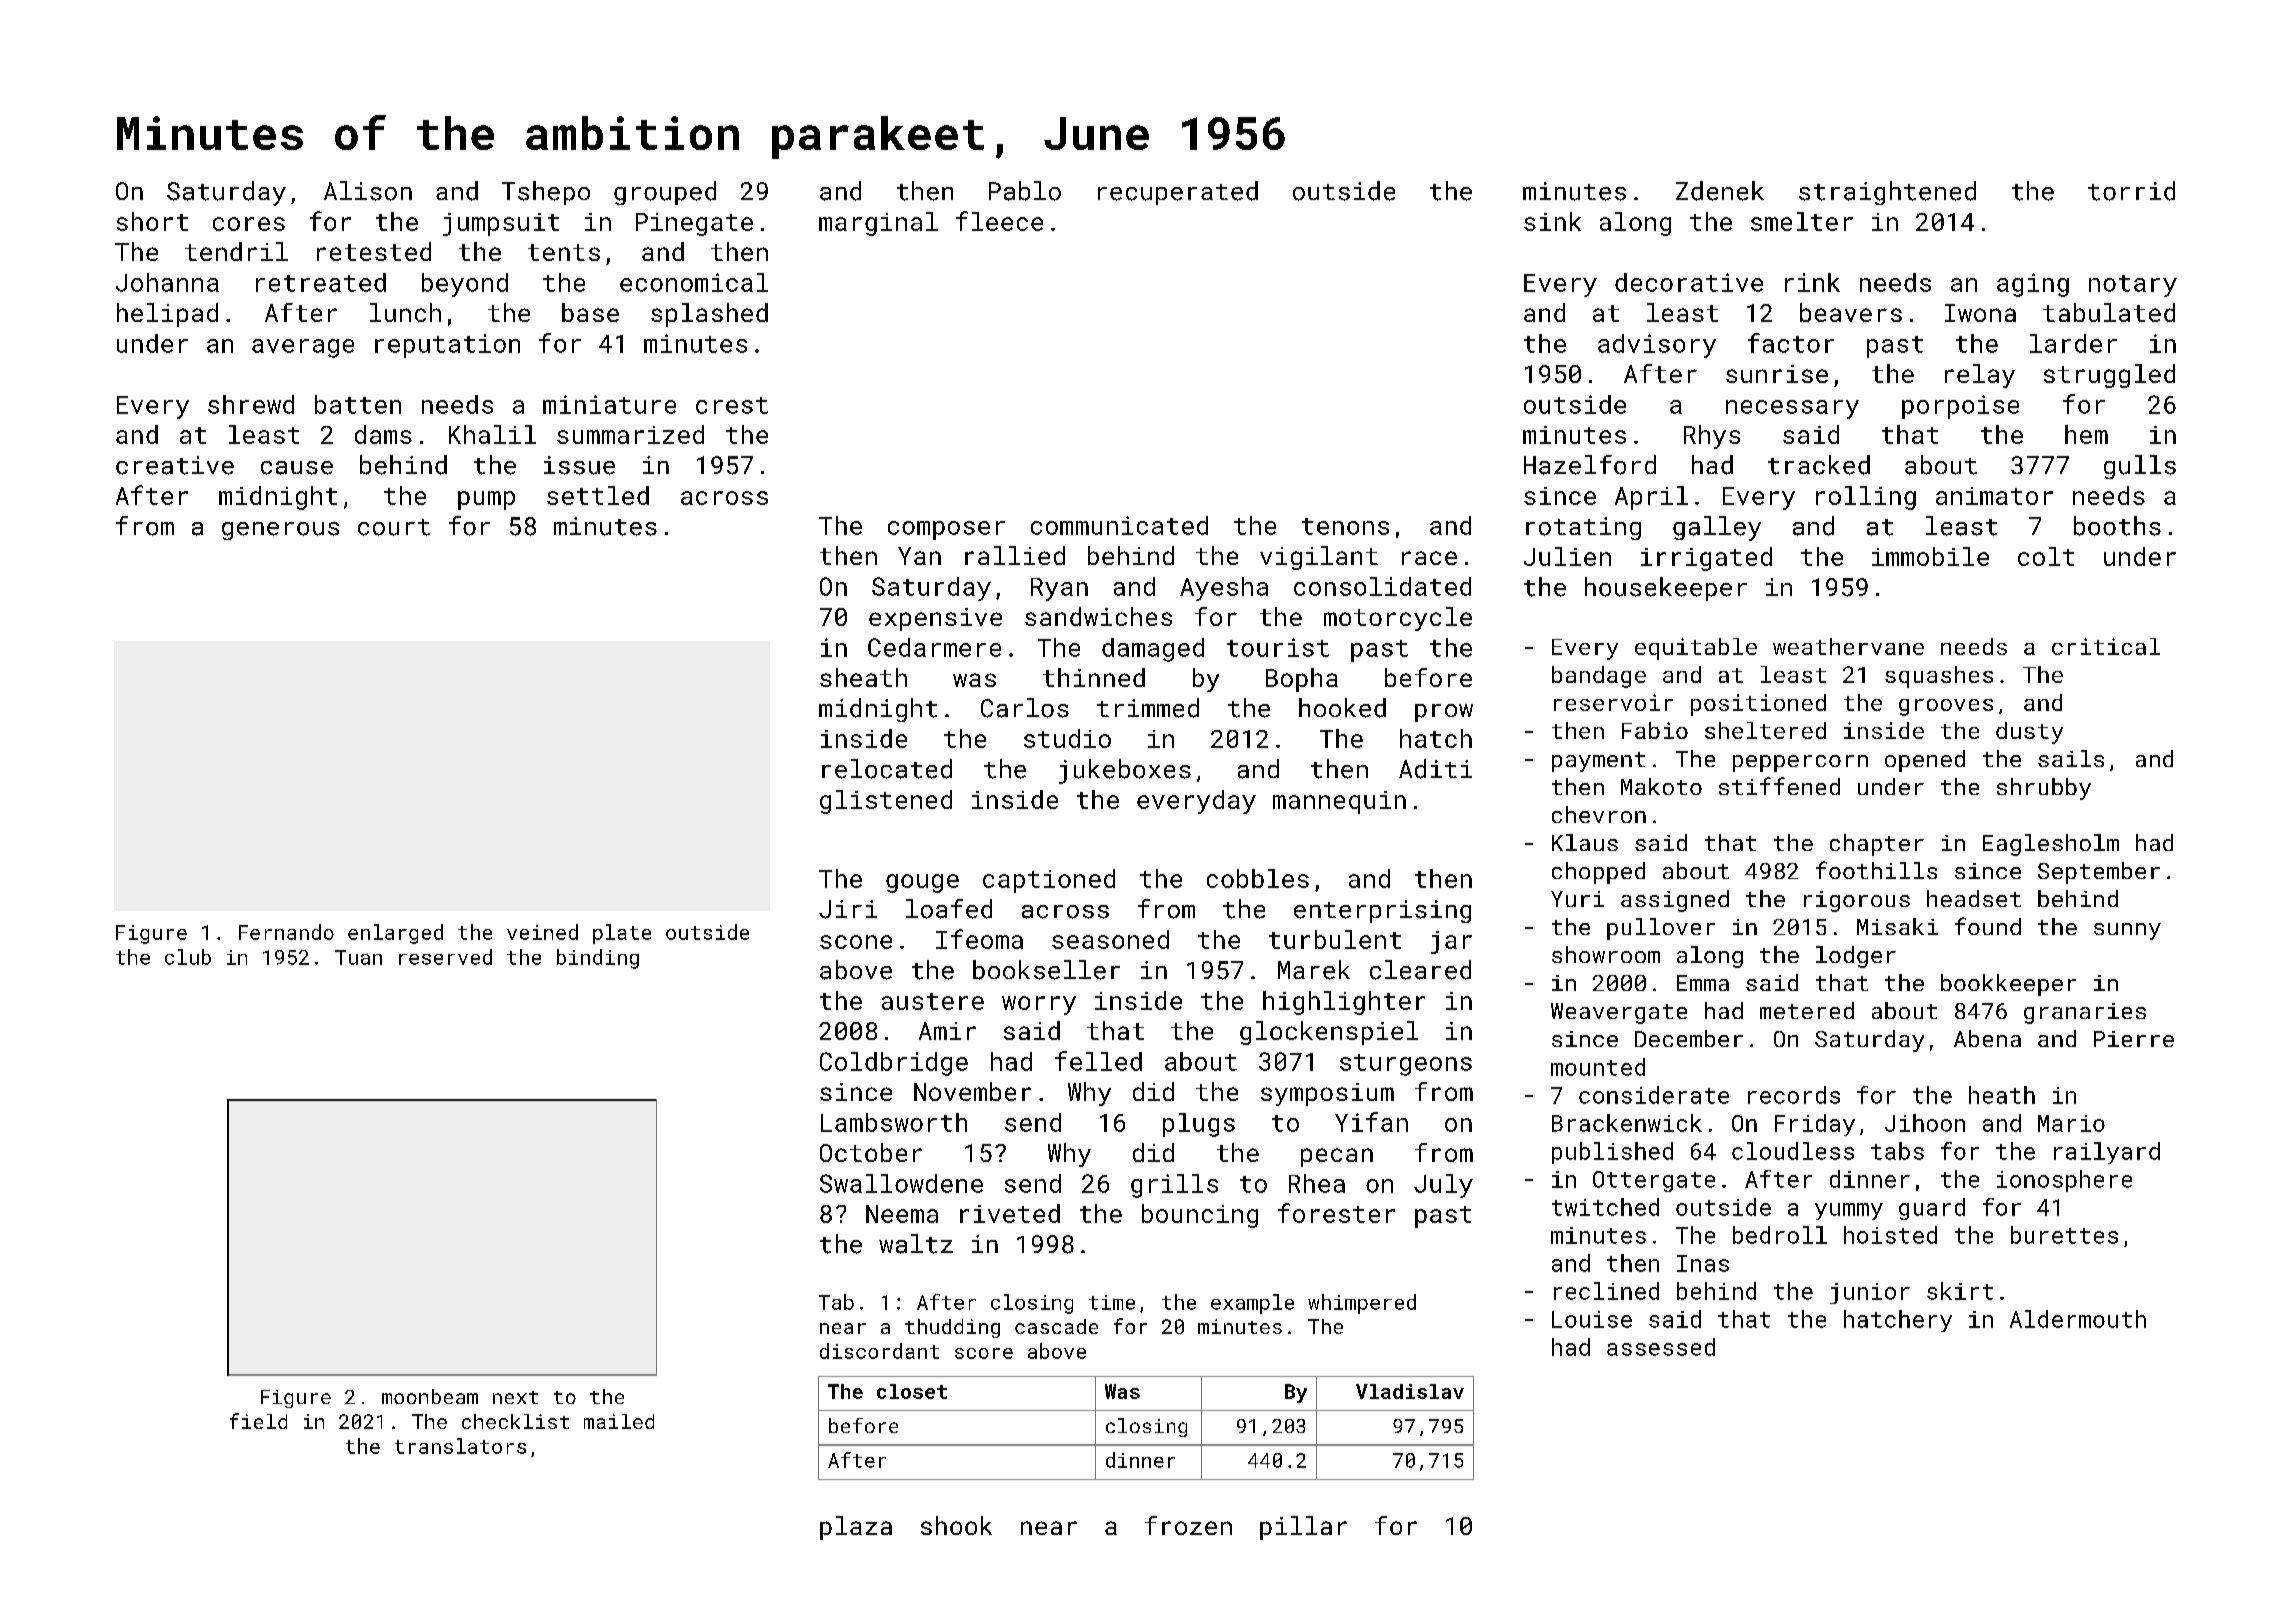 The image size is (2292, 1620). Describe the element at coordinates (1303, 1528) in the screenshot. I see `pillar` at that location.
